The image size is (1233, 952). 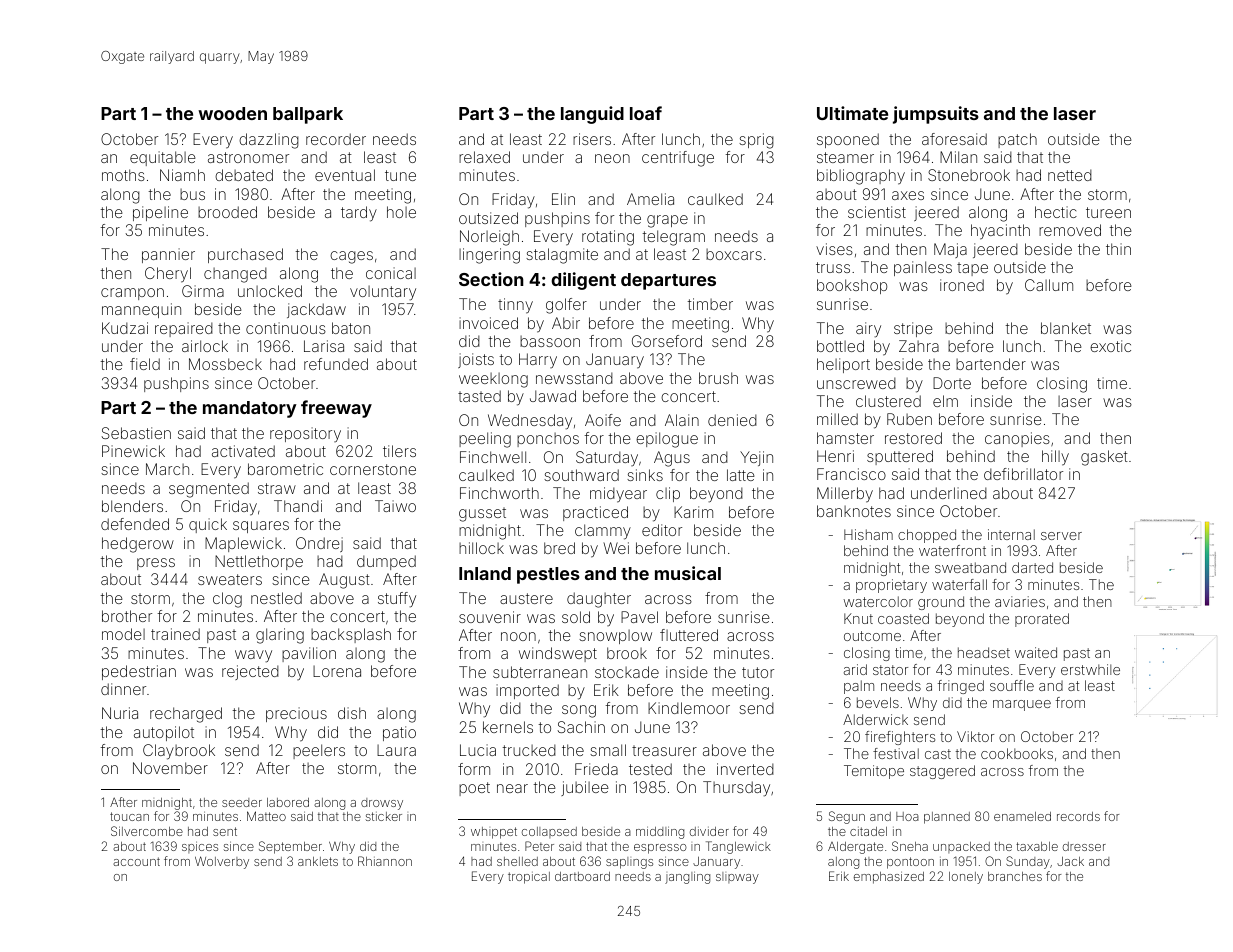 What do you see at coordinates (499, 493) in the document?
I see `Finchworth` at bounding box center [499, 493].
